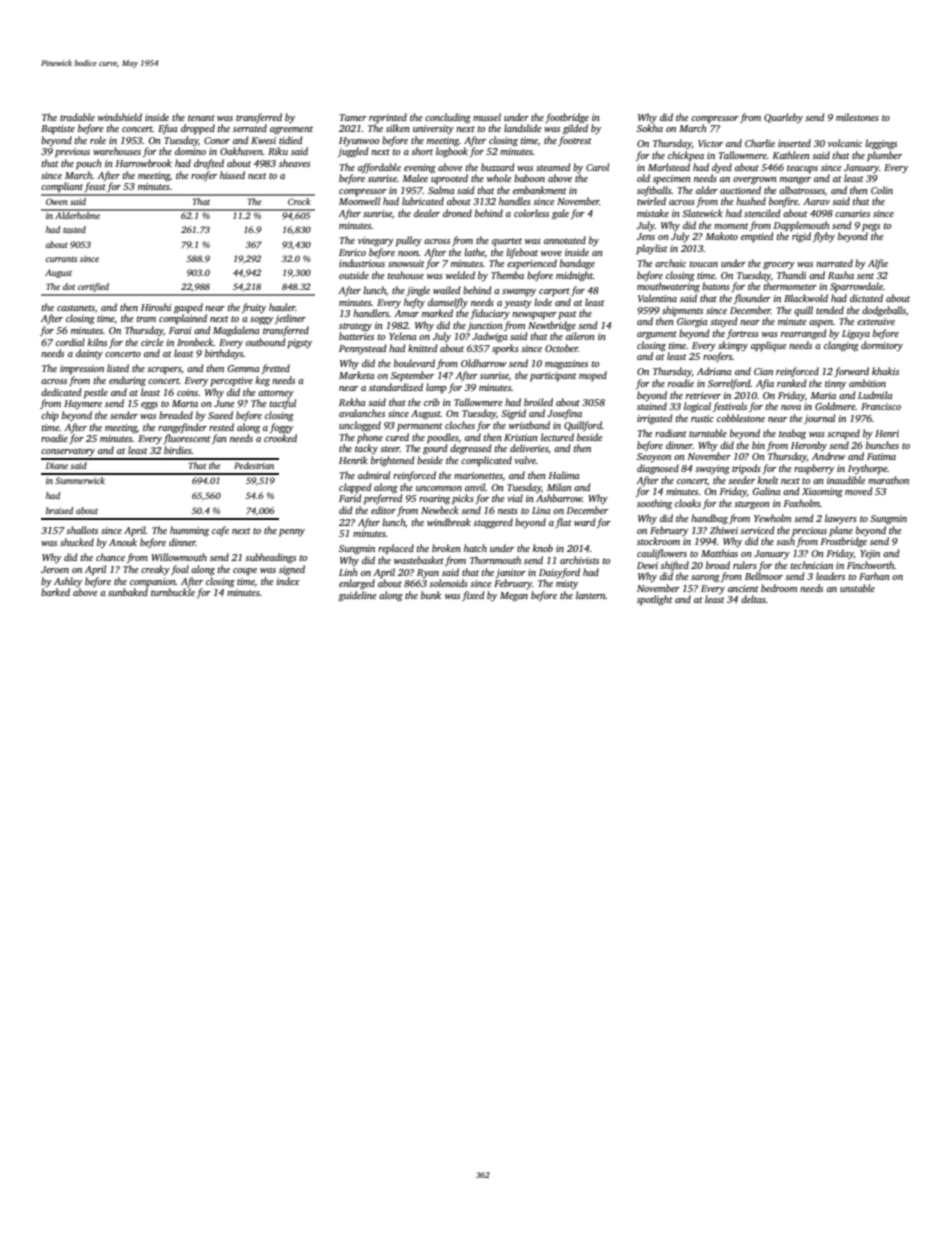 The image size is (952, 1233). I want to click on Farid, so click(350, 498).
